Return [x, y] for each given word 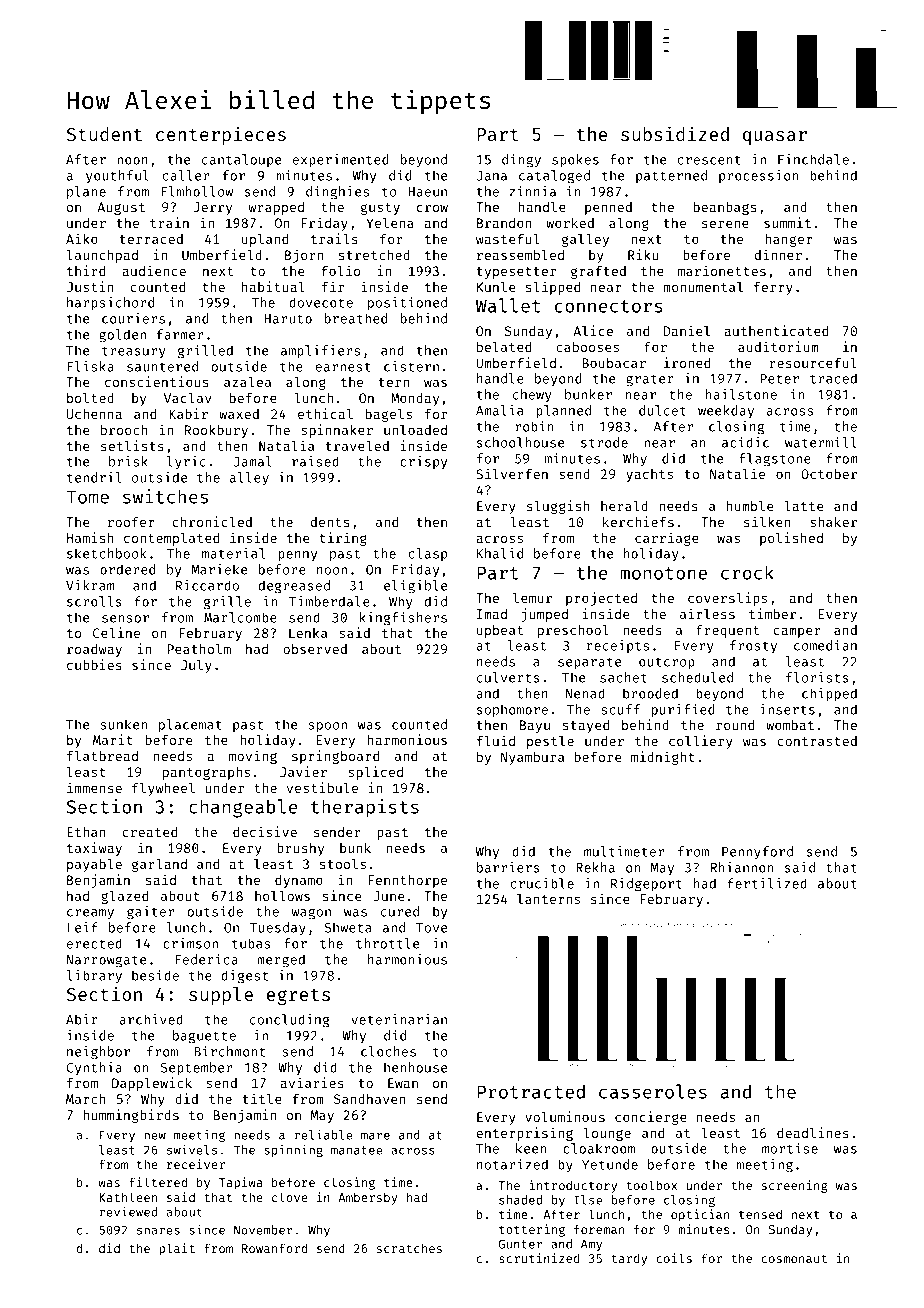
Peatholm [199, 648]
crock [747, 572]
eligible [415, 587]
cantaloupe [241, 160]
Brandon [504, 223]
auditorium [778, 346]
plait [177, 1249]
